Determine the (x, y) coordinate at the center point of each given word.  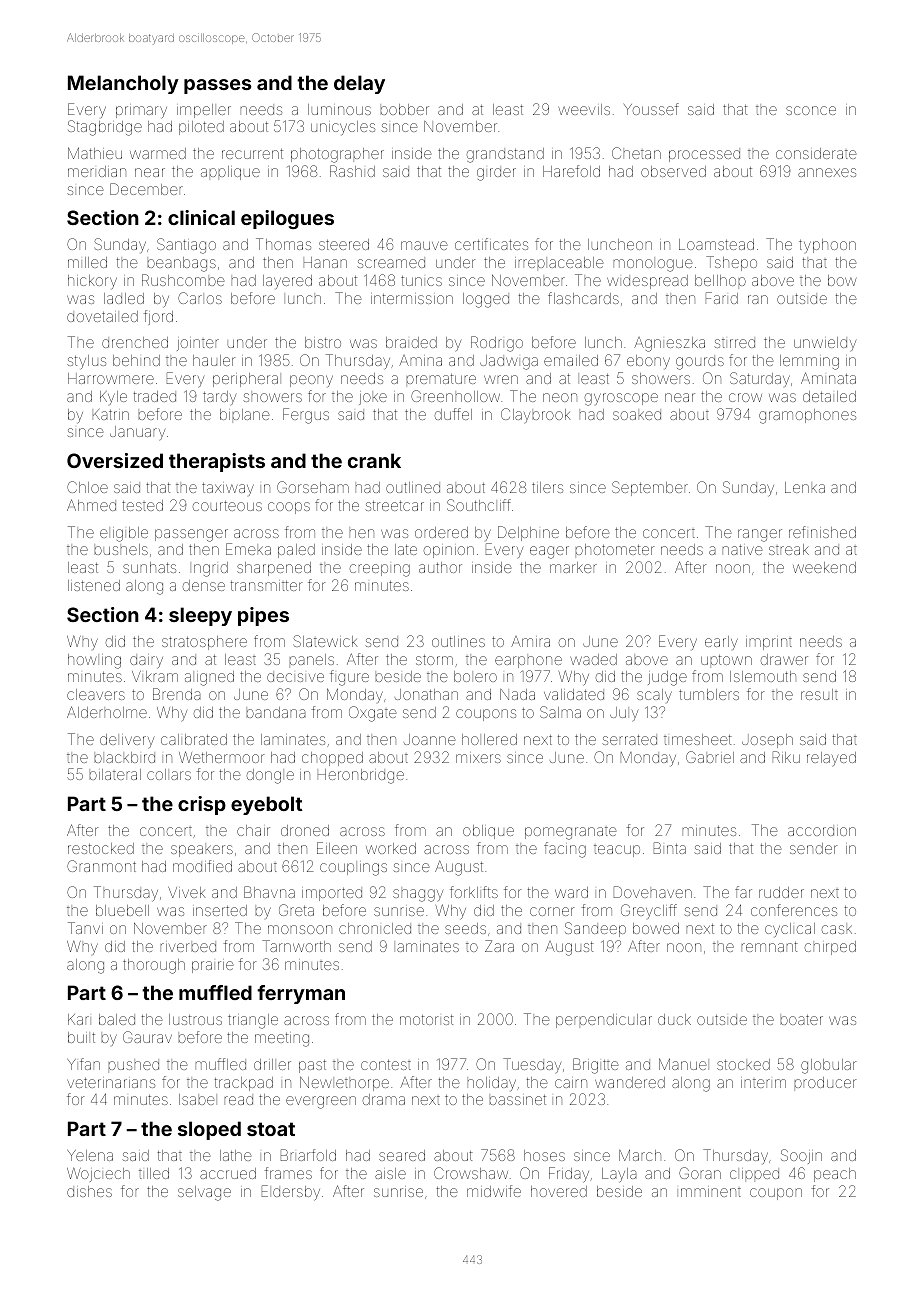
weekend (824, 567)
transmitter (266, 586)
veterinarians (111, 1083)
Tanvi (85, 928)
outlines (458, 641)
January (137, 433)
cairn (571, 1083)
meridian (97, 171)
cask (837, 929)
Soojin (801, 1156)
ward (571, 892)
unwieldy (825, 344)
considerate (816, 153)
